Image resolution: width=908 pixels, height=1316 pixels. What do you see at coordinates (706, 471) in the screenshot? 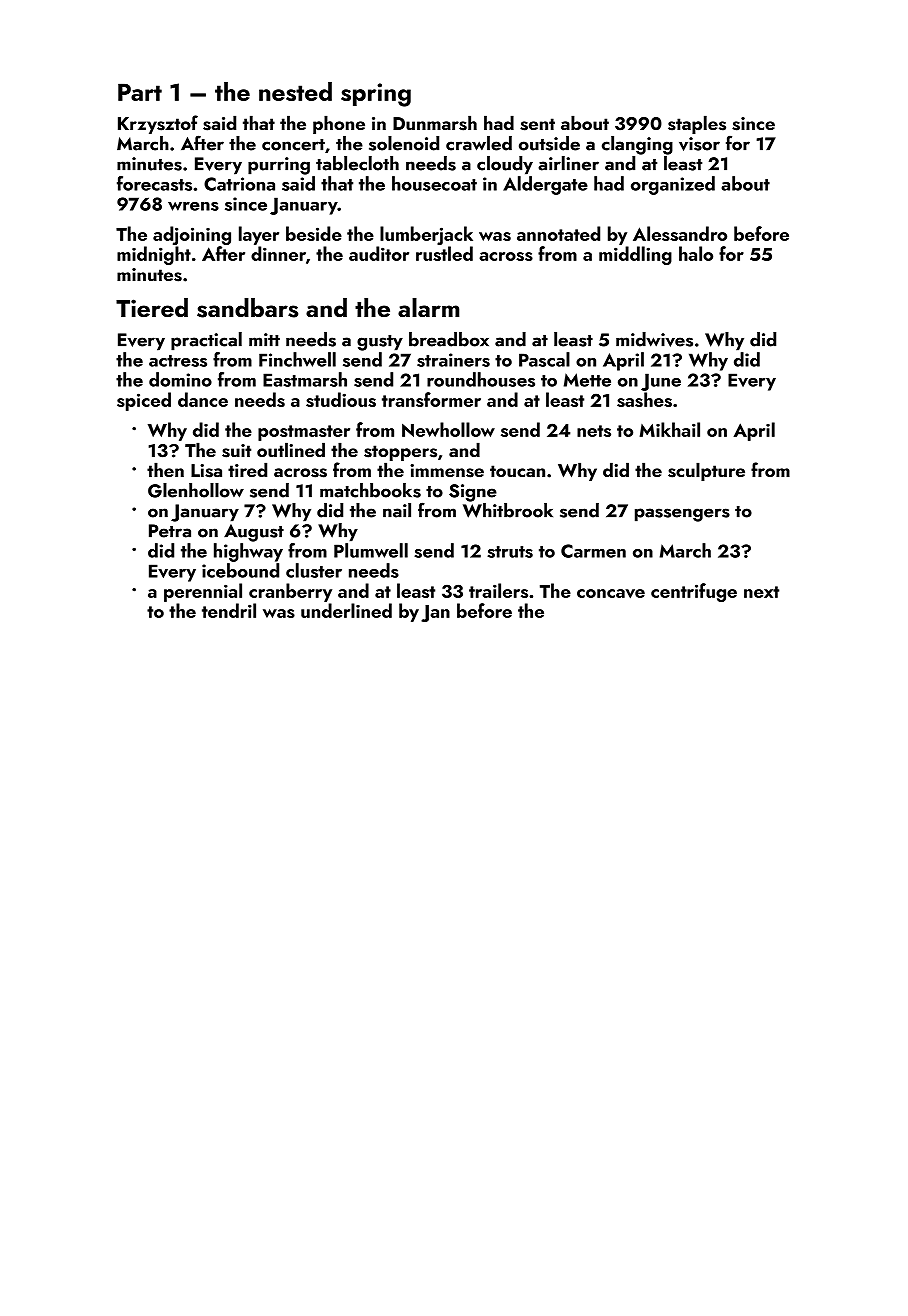
I see `sculpture` at bounding box center [706, 471].
